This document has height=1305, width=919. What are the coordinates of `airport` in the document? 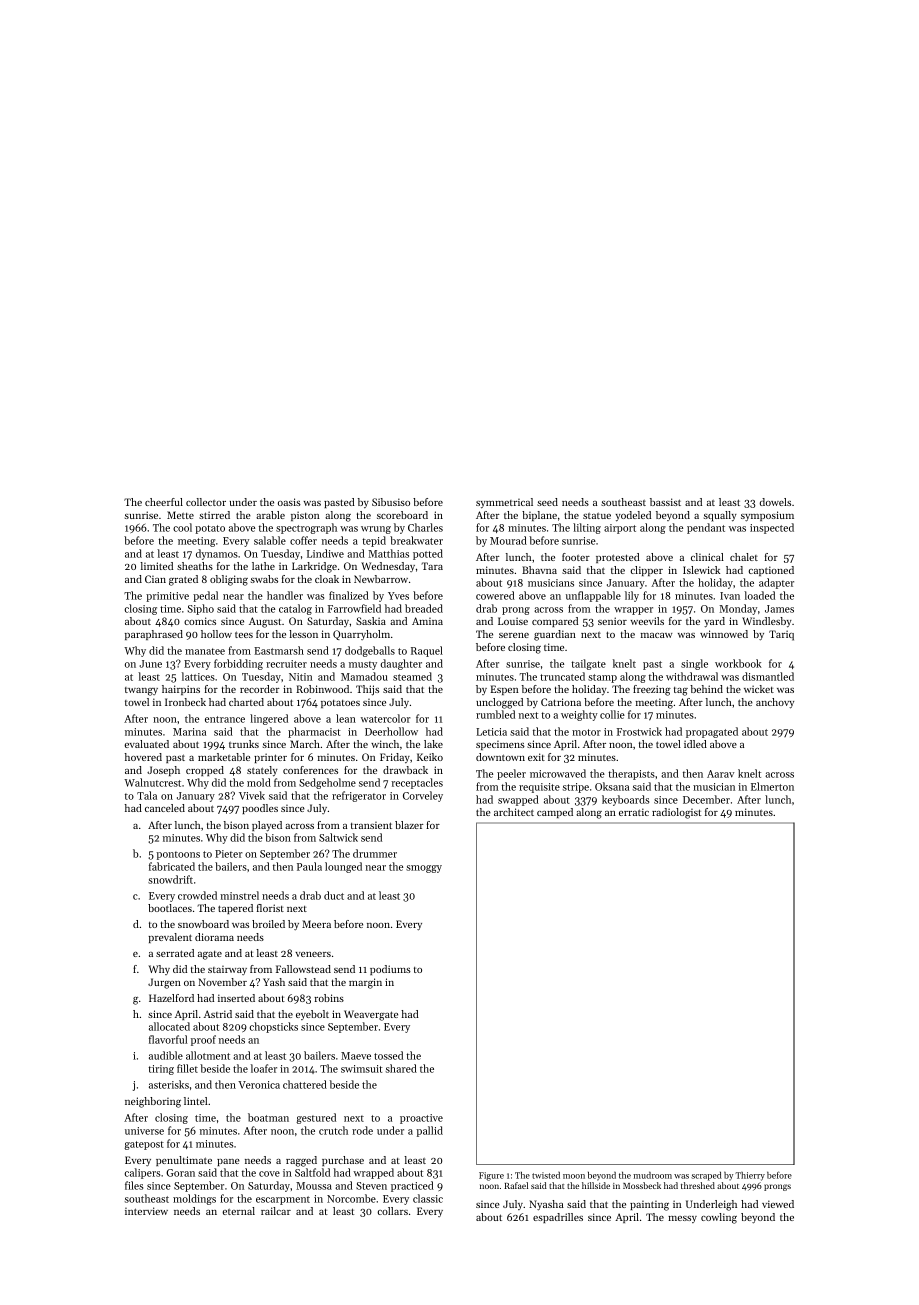 It's located at (620, 529).
